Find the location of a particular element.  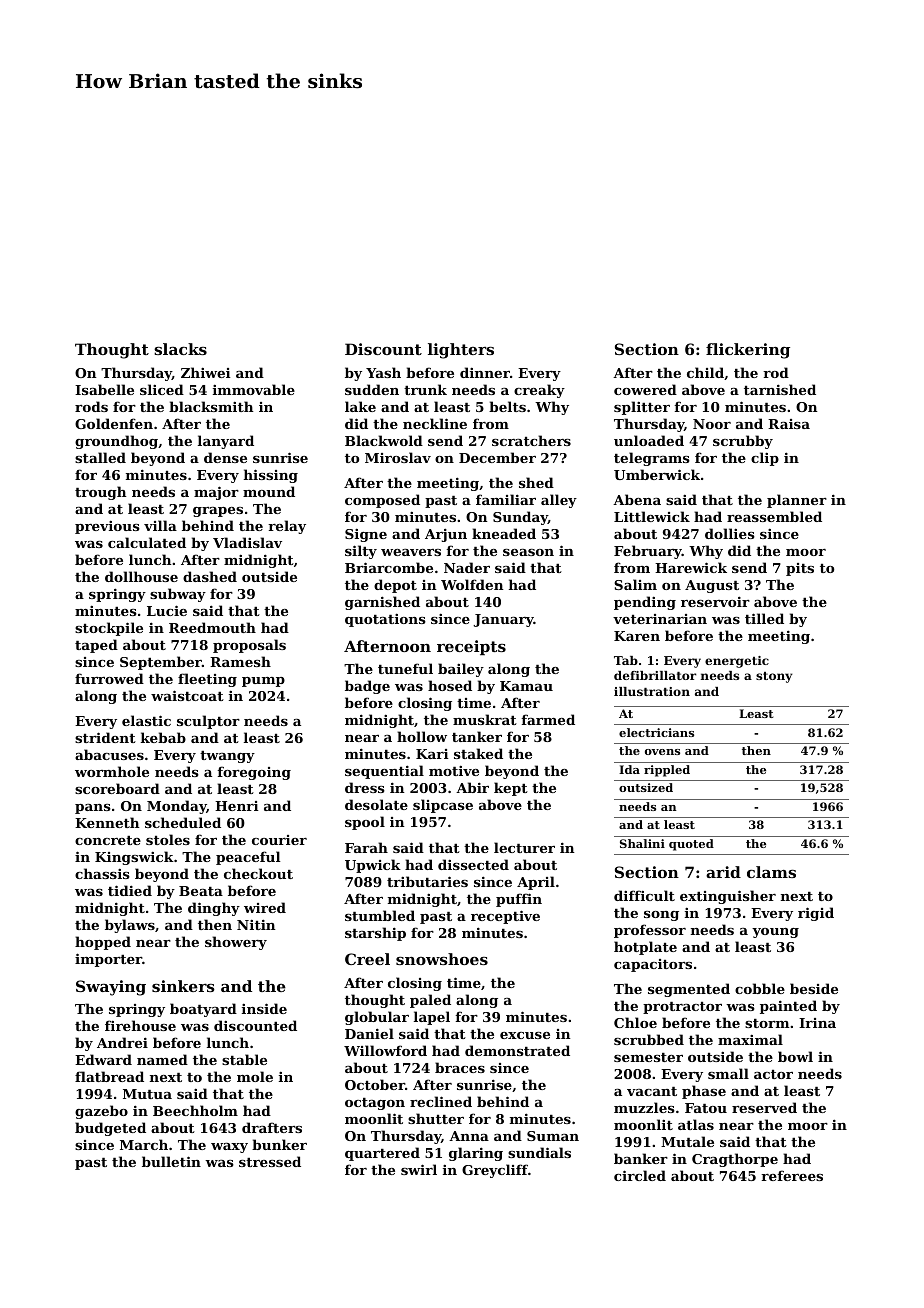

subway is located at coordinates (178, 595).
